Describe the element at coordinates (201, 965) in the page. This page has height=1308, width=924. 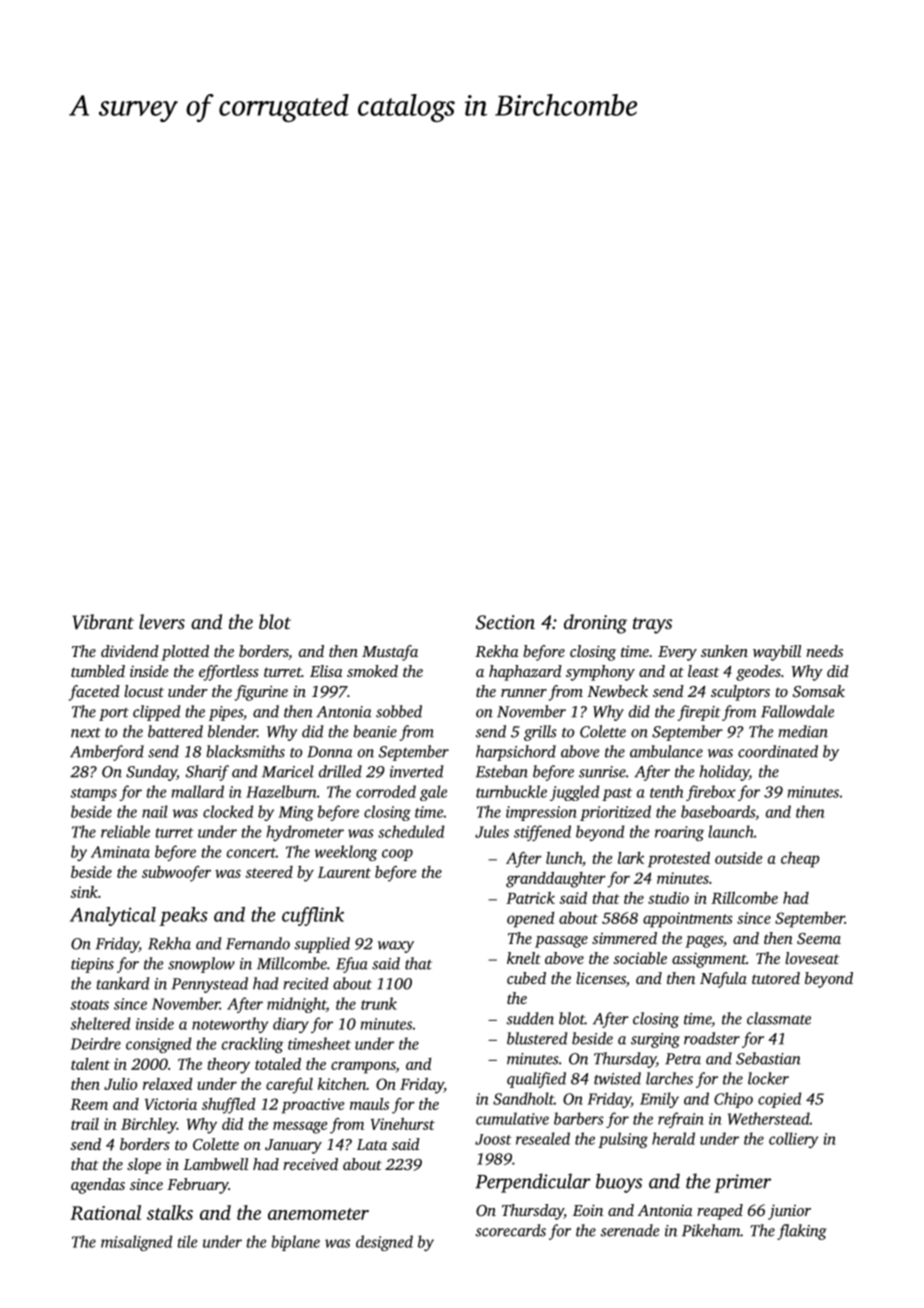
I see `snowplow` at that location.
